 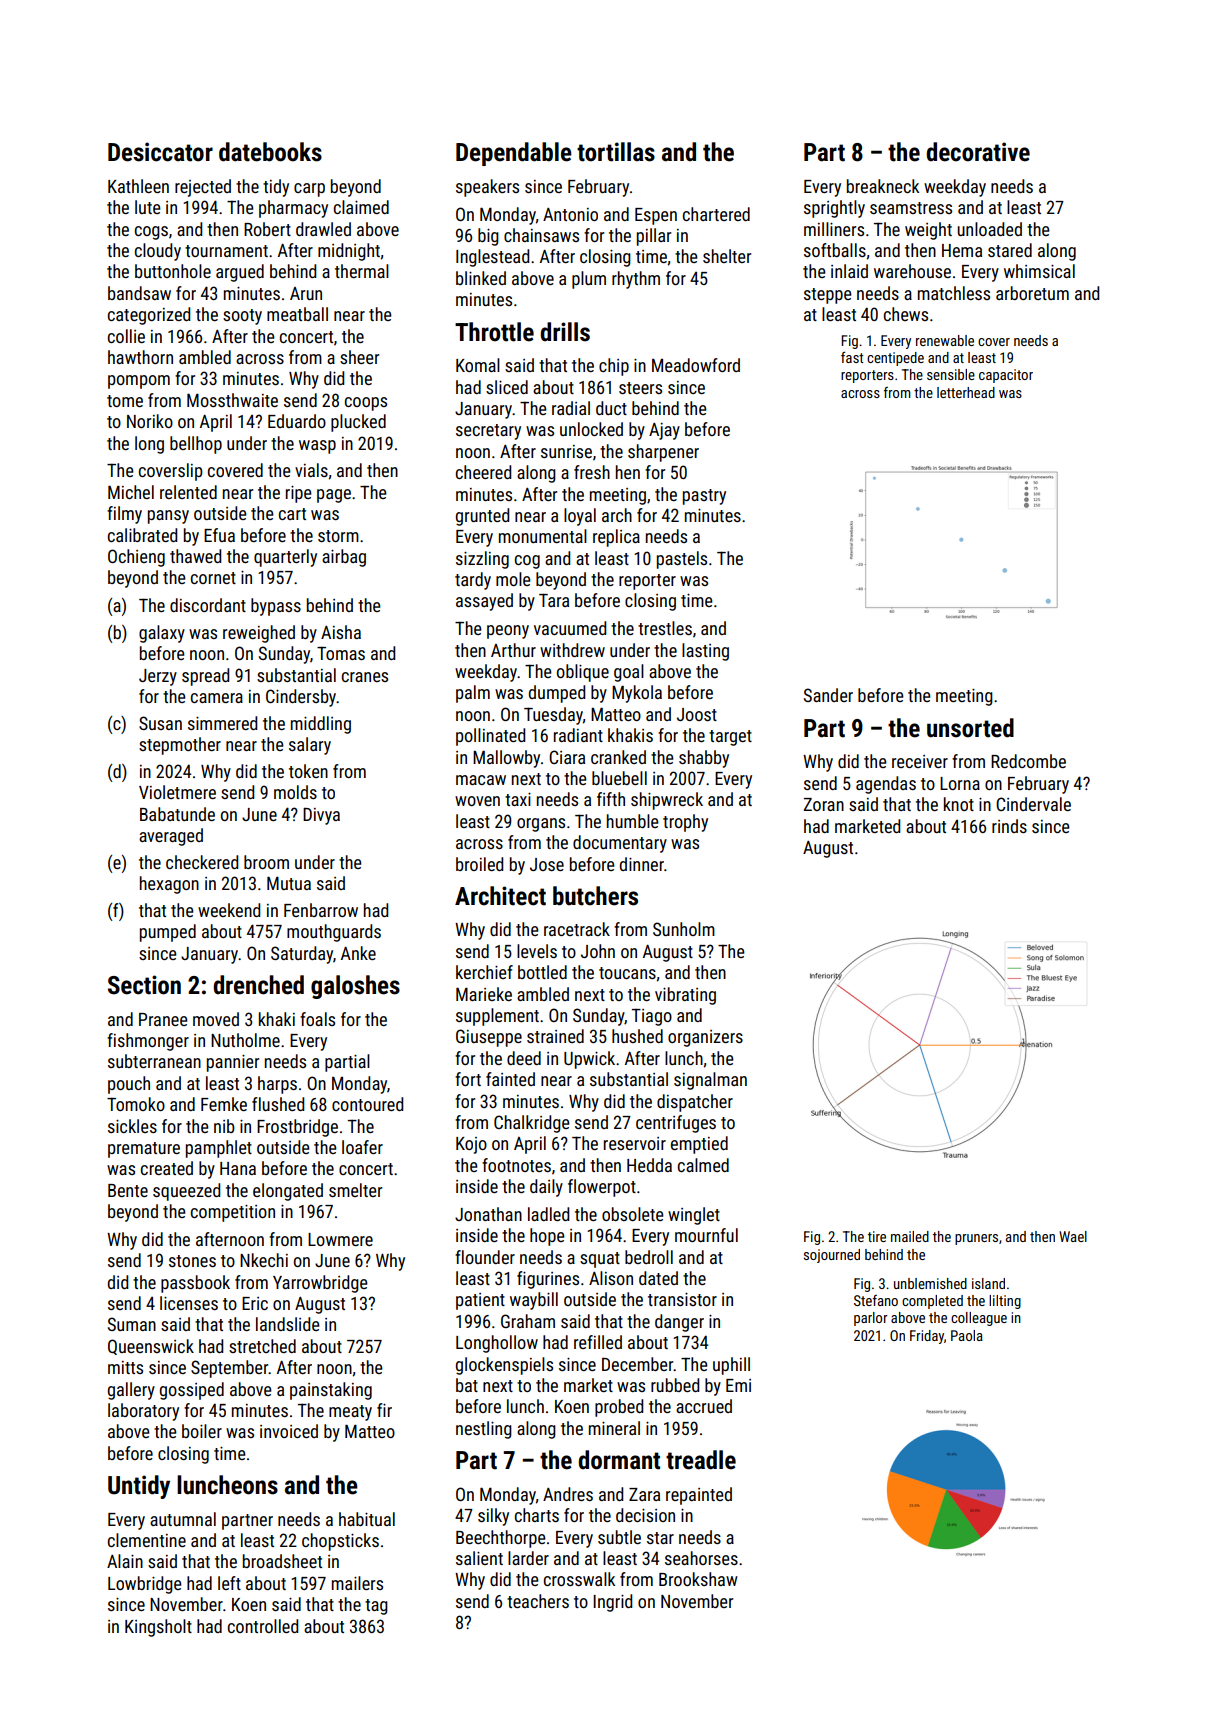 What do you see at coordinates (966, 392) in the image?
I see `letterhead` at bounding box center [966, 392].
